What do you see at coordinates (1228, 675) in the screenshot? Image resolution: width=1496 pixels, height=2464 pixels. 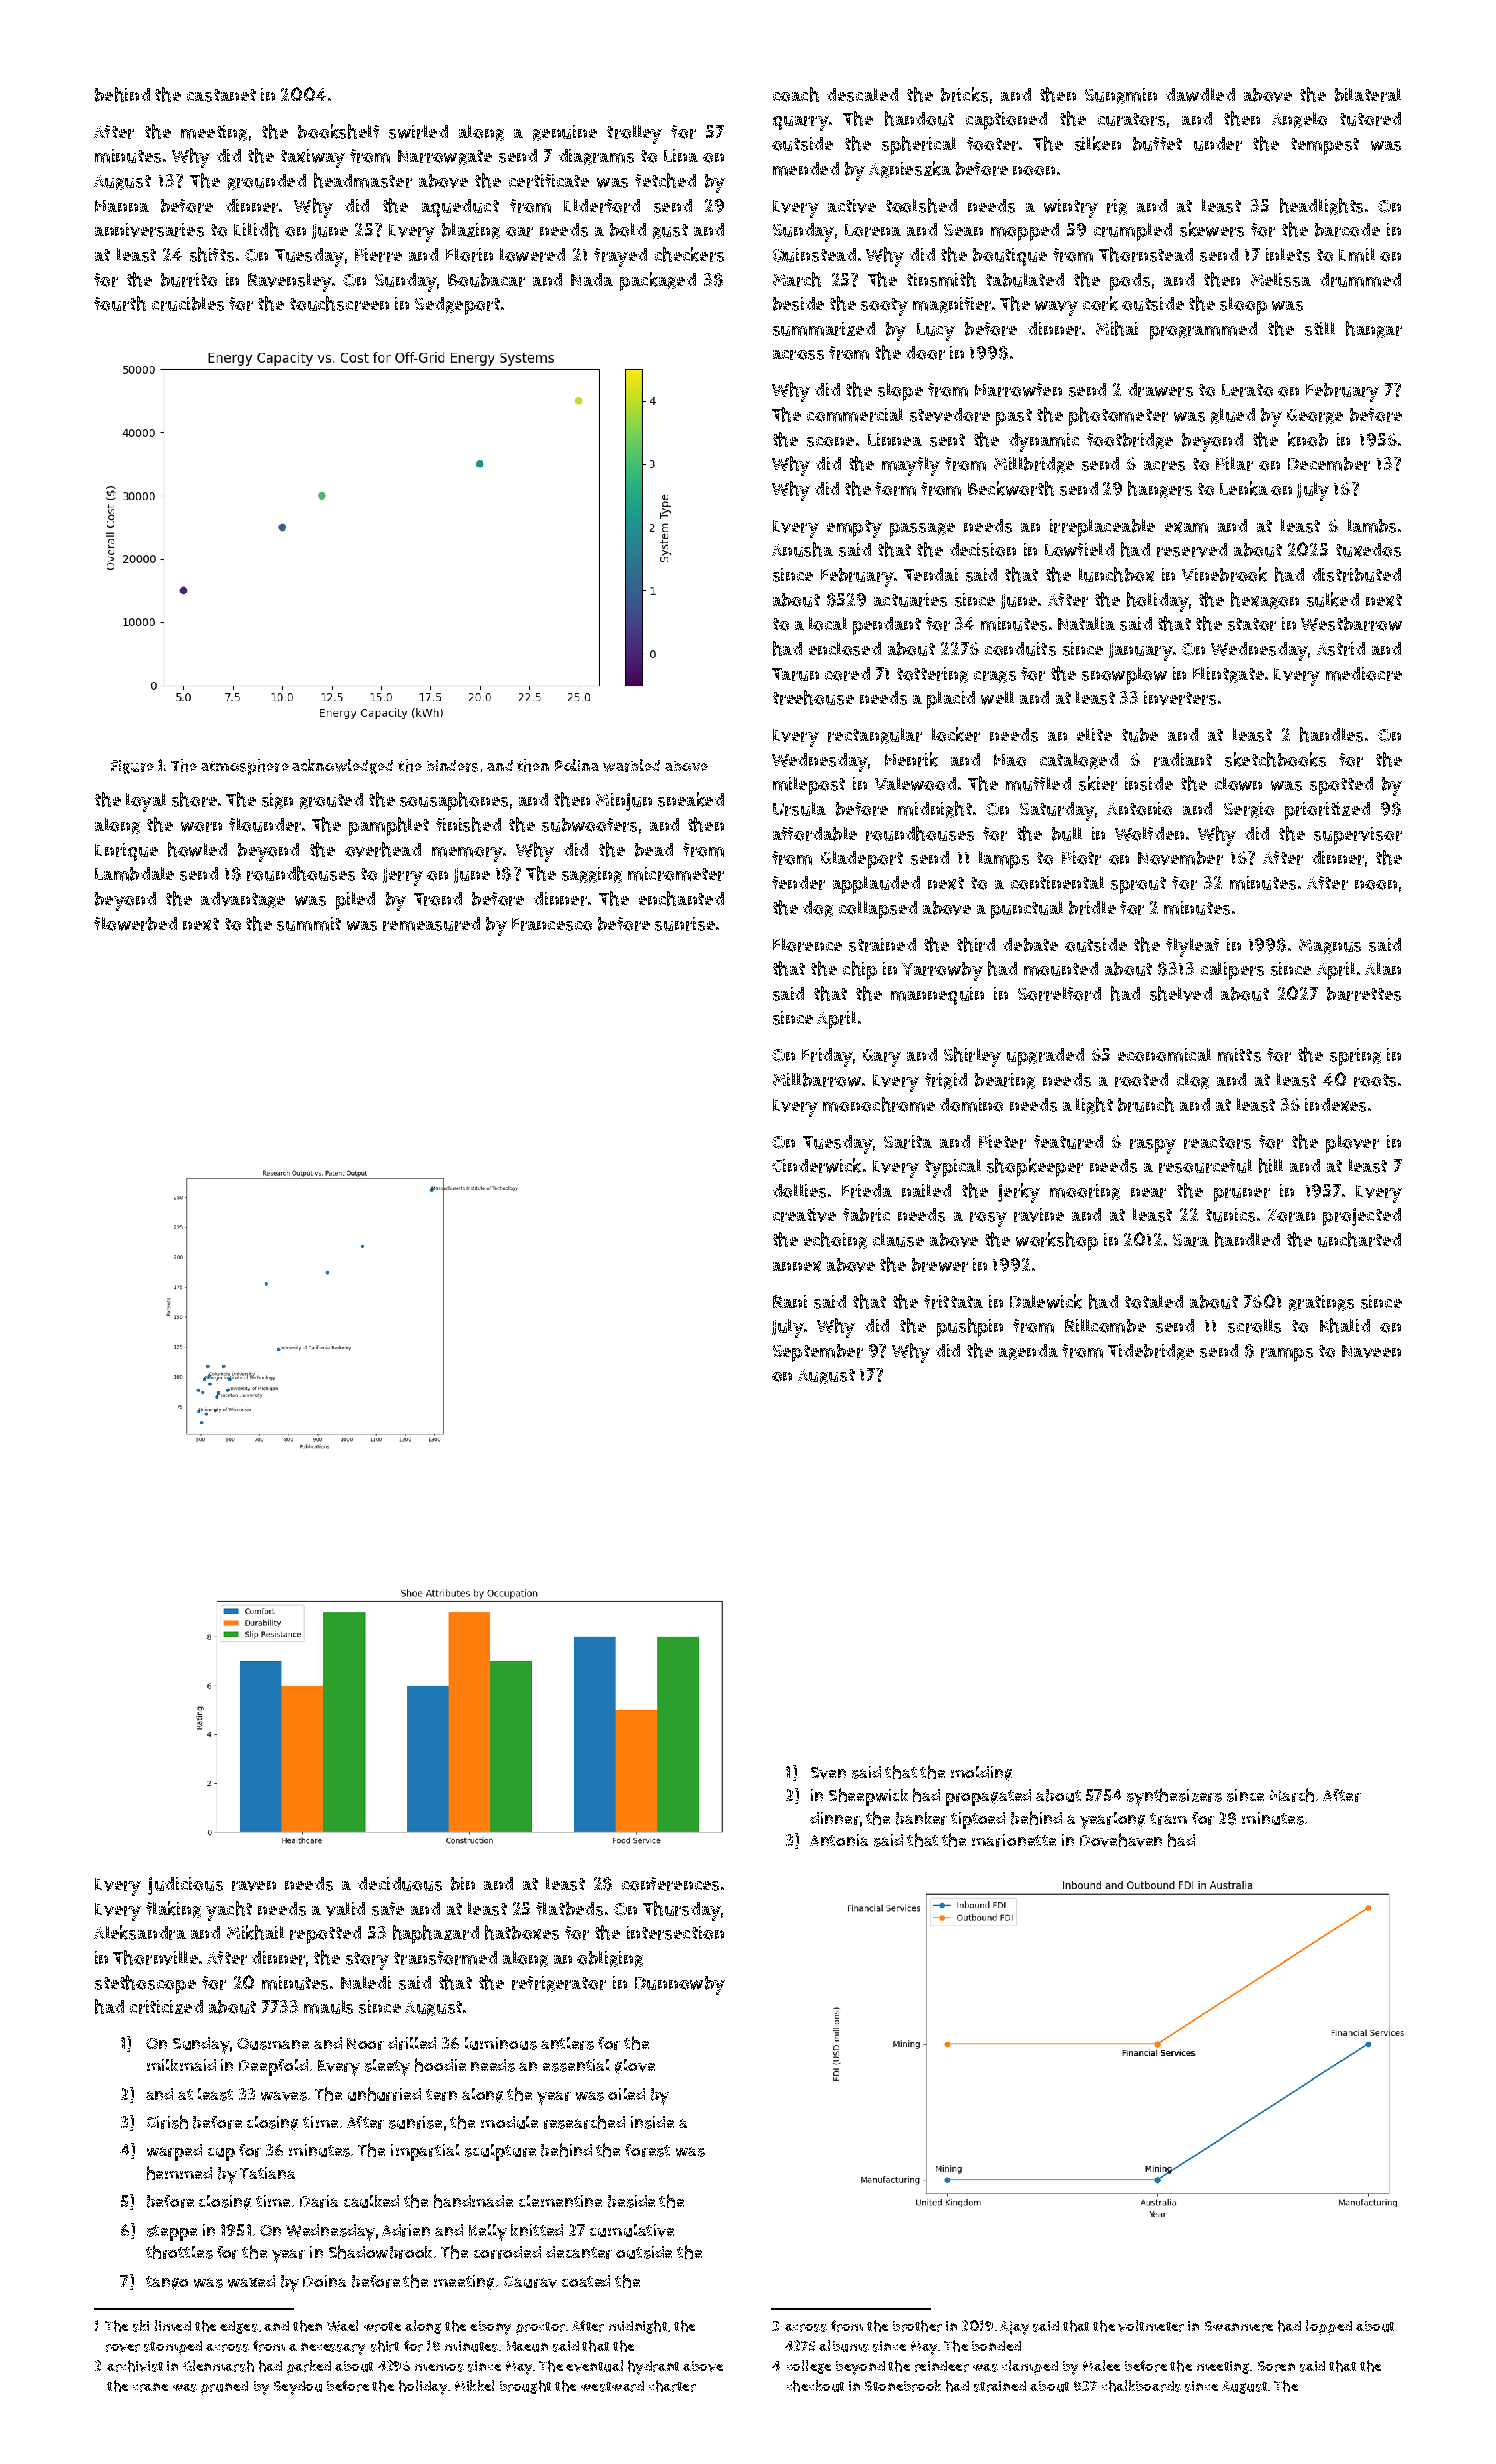 I see `Flintgate` at bounding box center [1228, 675].
